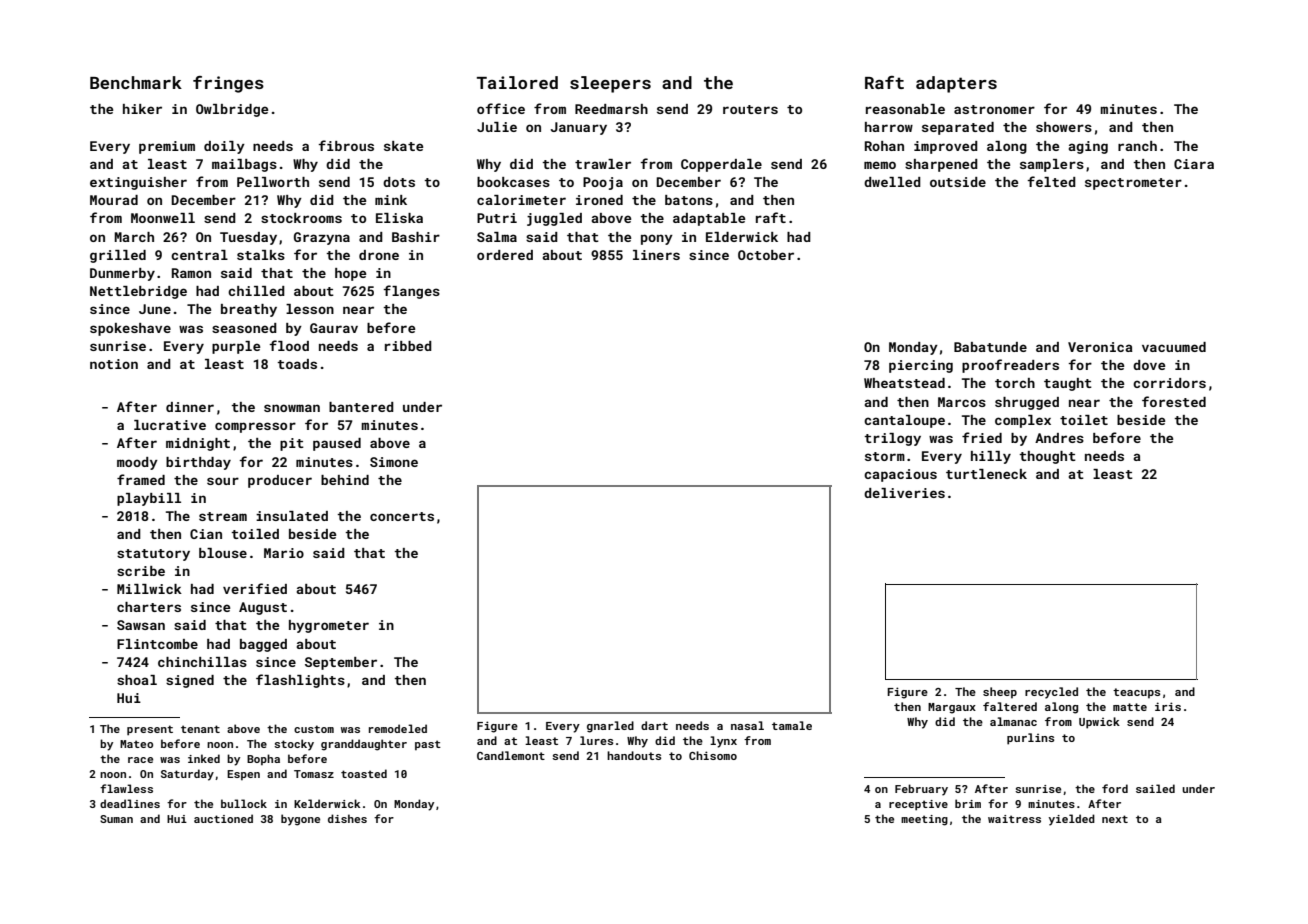 The image size is (1308, 924). Describe the element at coordinates (517, 82) in the screenshot. I see `Tailored` at that location.
